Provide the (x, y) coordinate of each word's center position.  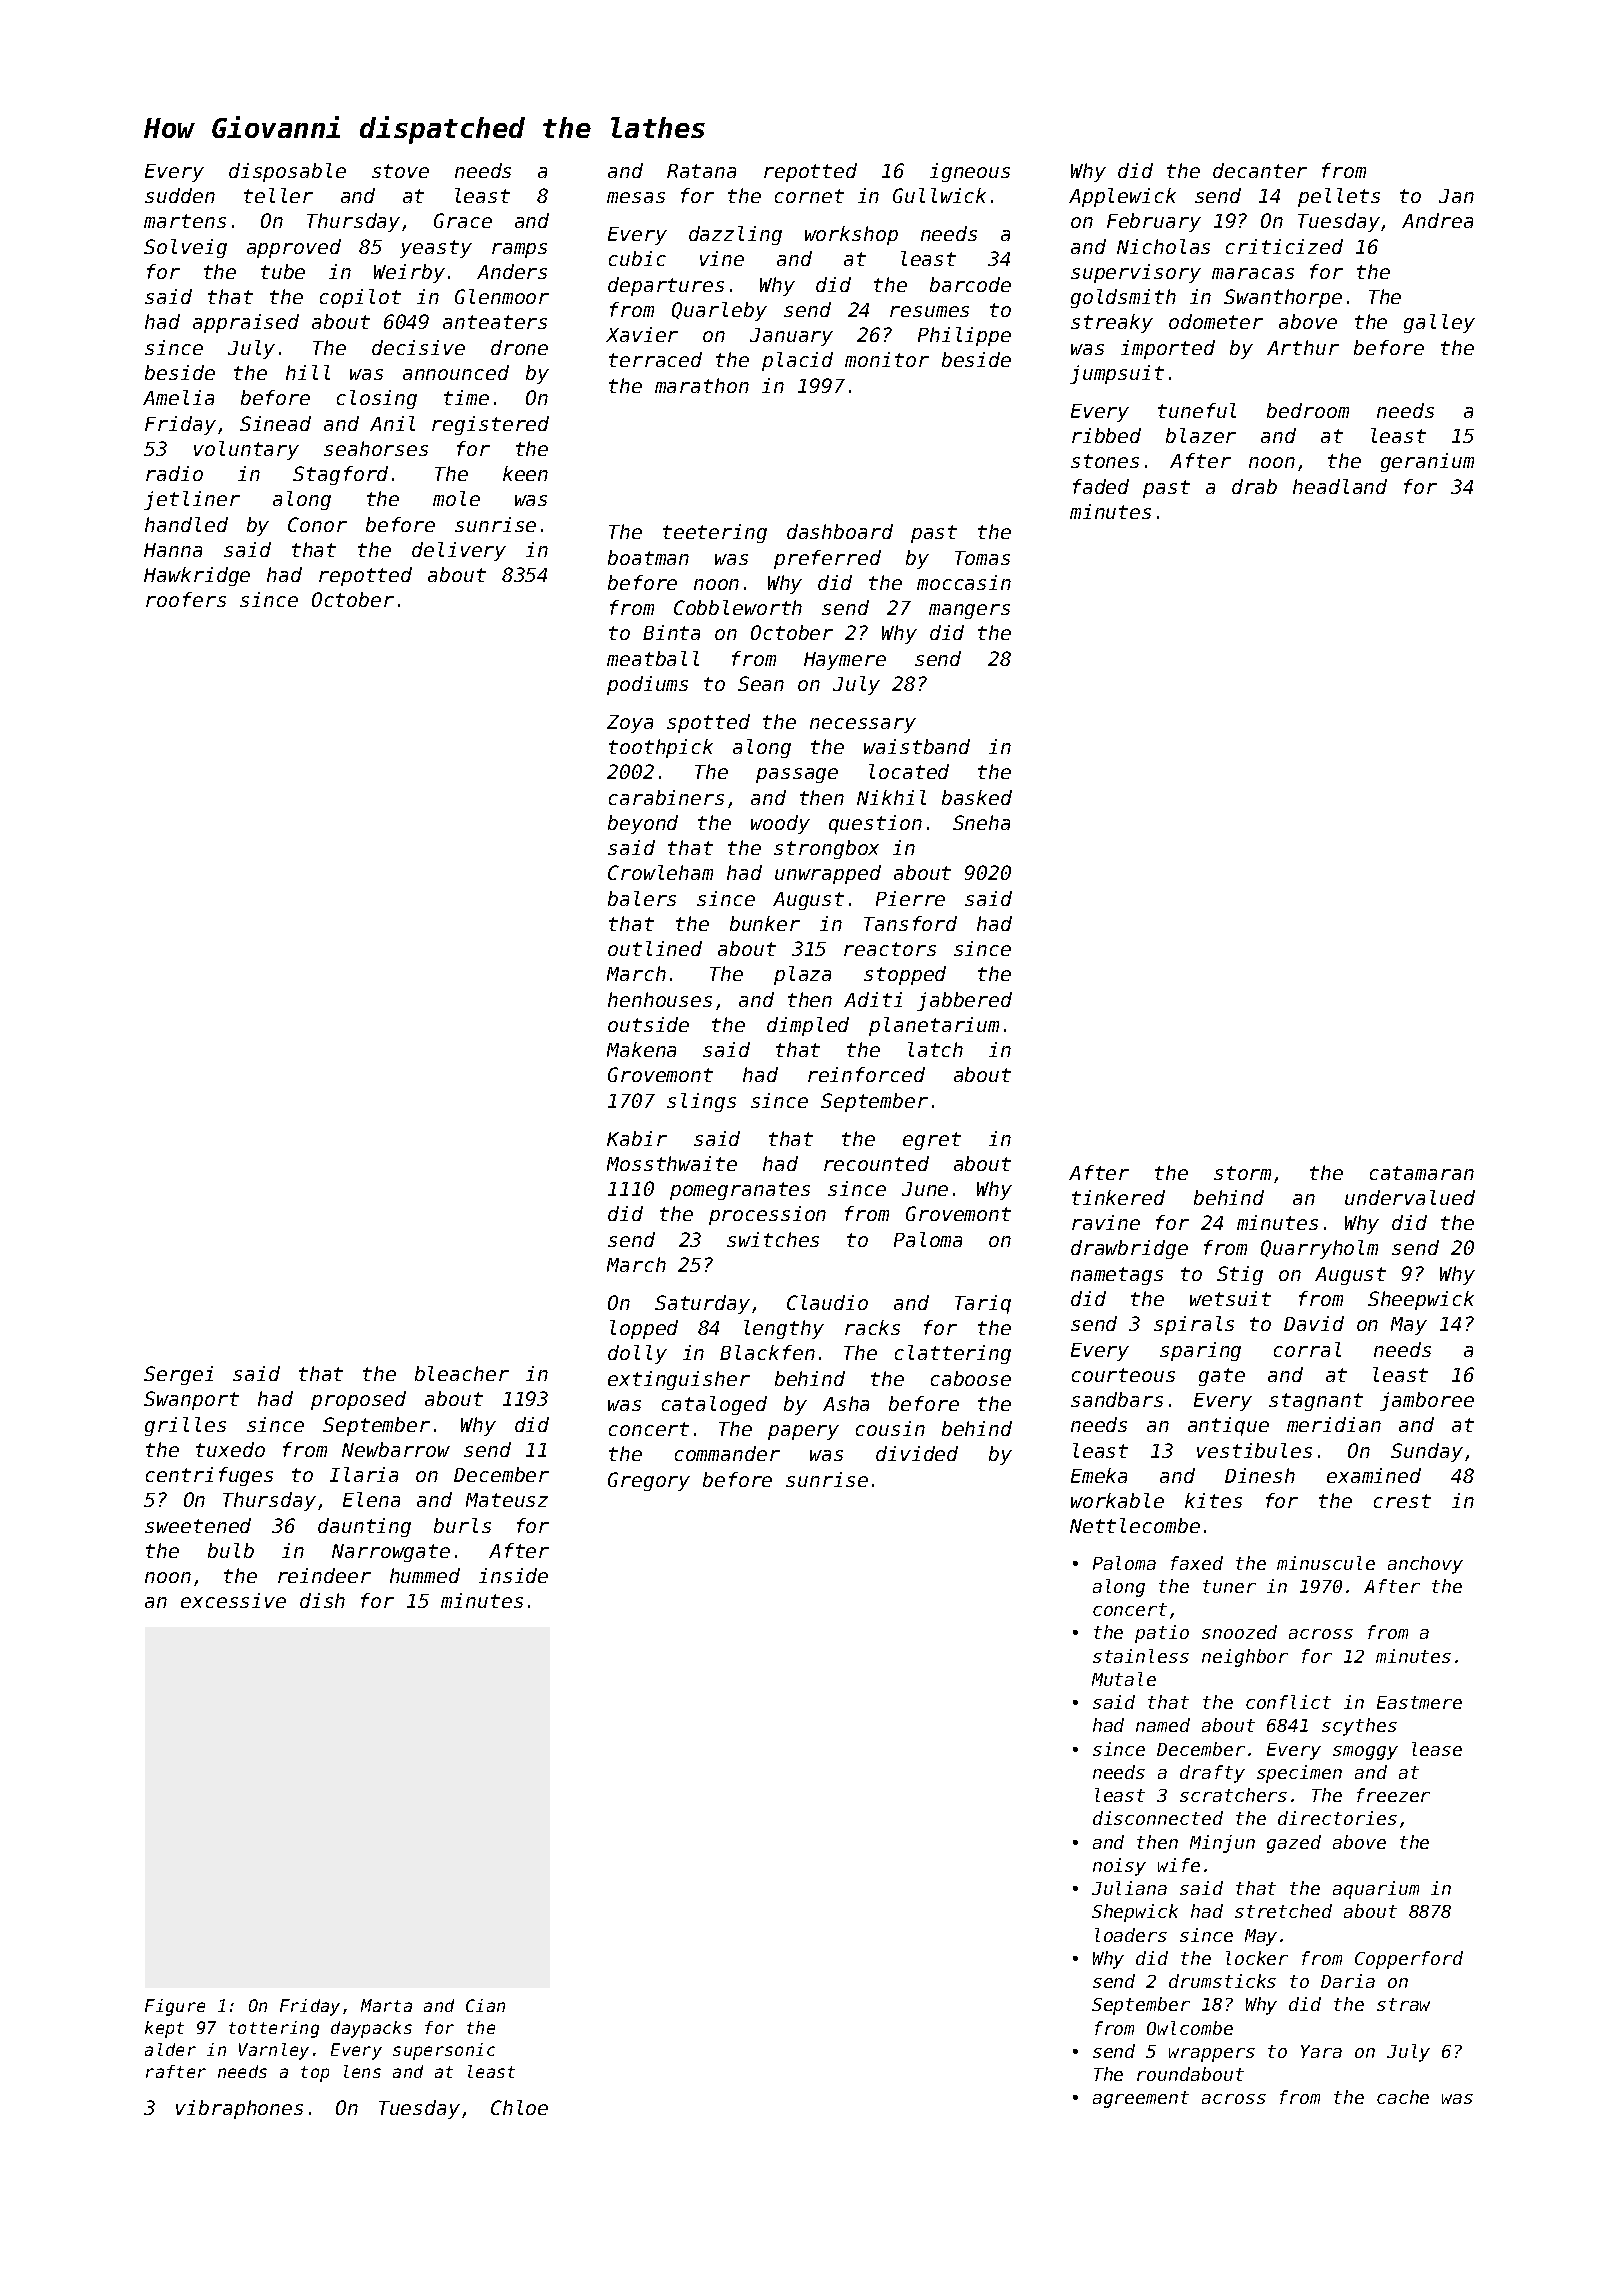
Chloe (519, 2107)
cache (1403, 2097)
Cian (485, 2005)
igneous (970, 172)
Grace (463, 220)
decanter (1260, 170)
